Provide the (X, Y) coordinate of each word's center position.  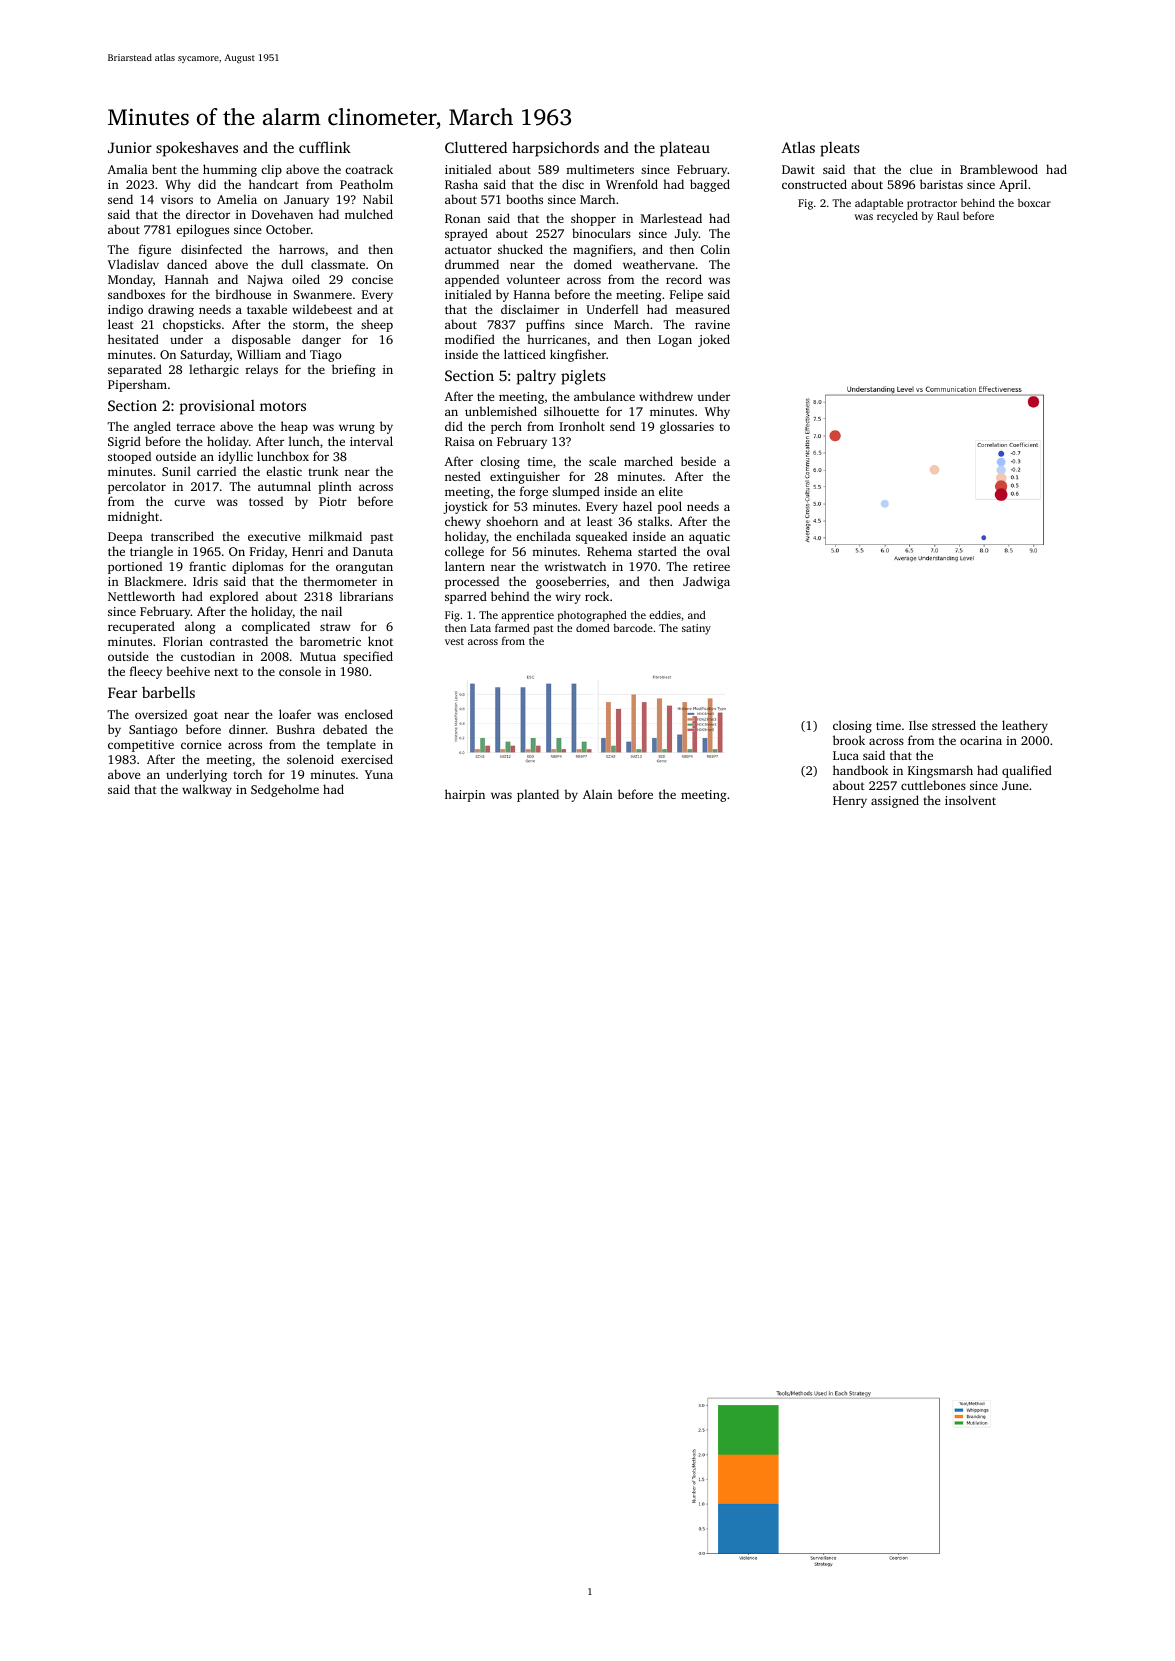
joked (714, 340)
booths (524, 199)
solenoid (310, 759)
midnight (133, 517)
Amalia (127, 169)
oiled (306, 279)
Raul (948, 216)
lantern (465, 566)
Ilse (918, 725)
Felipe (686, 295)
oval (718, 551)
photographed (592, 616)
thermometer (340, 581)
